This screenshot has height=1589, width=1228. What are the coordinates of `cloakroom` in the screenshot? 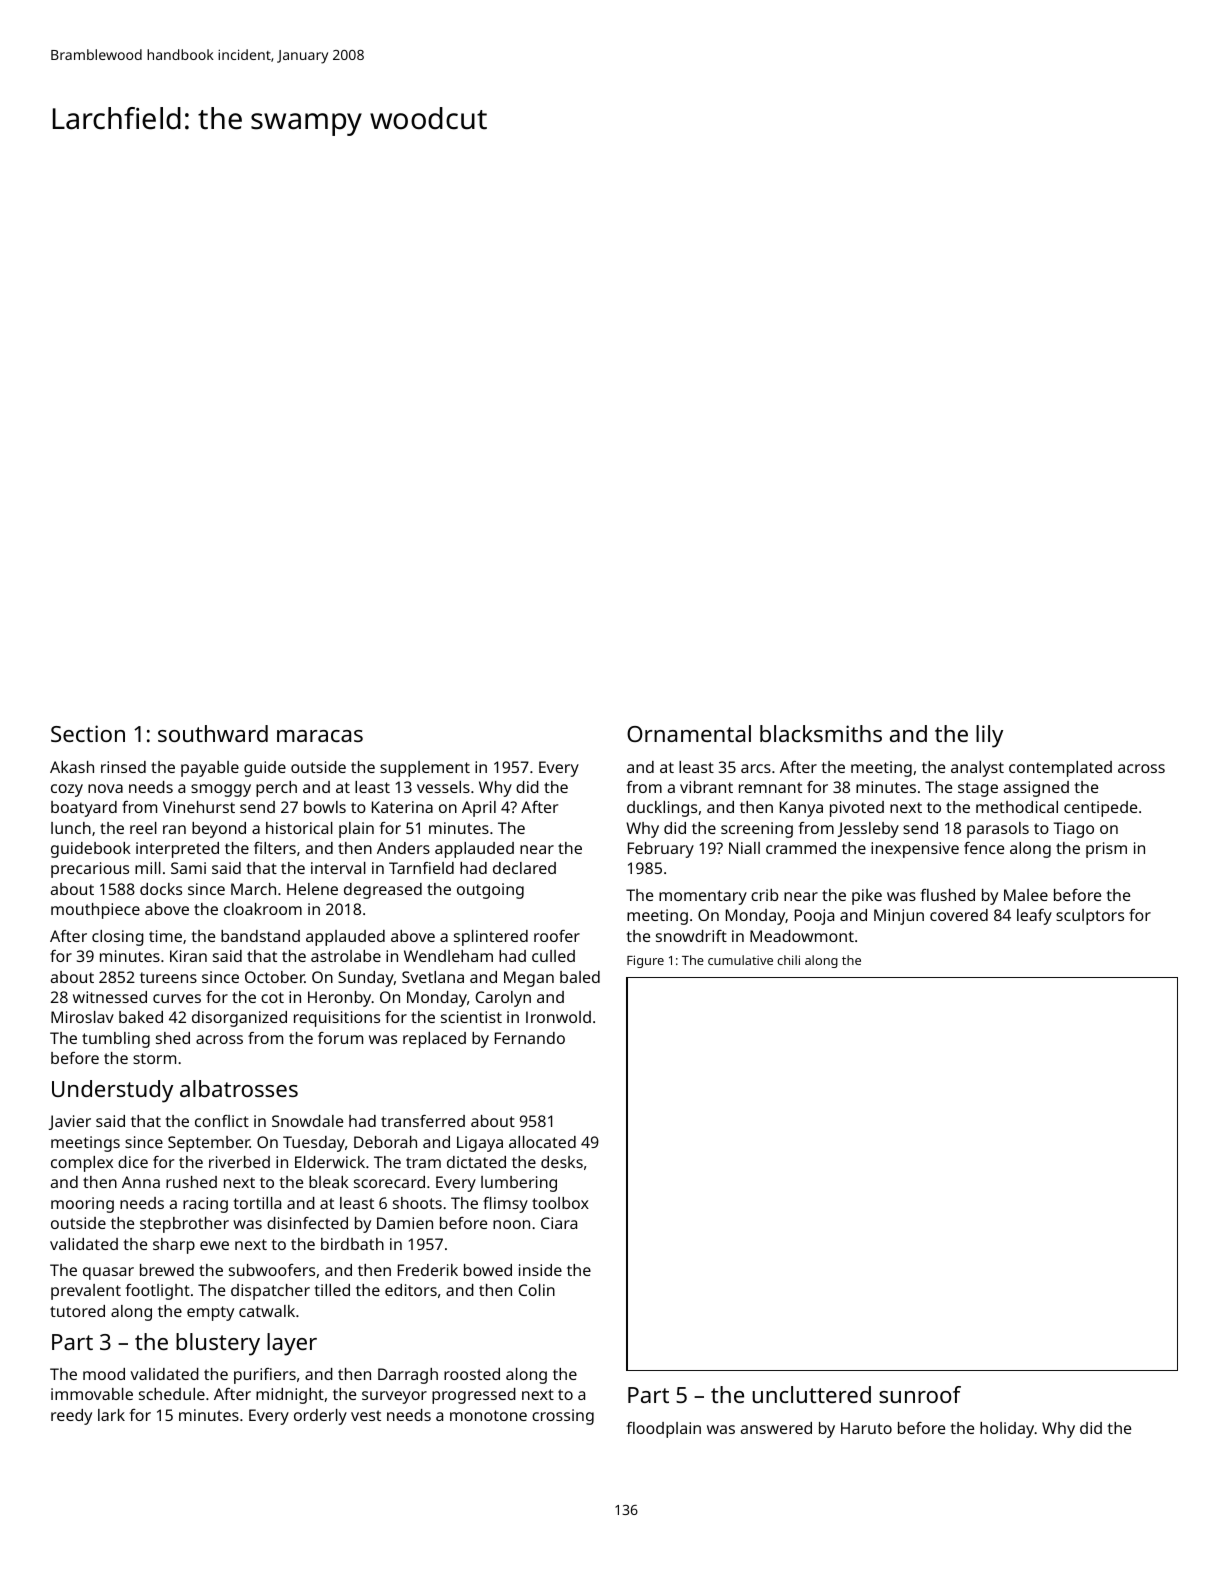 It's located at (263, 909).
